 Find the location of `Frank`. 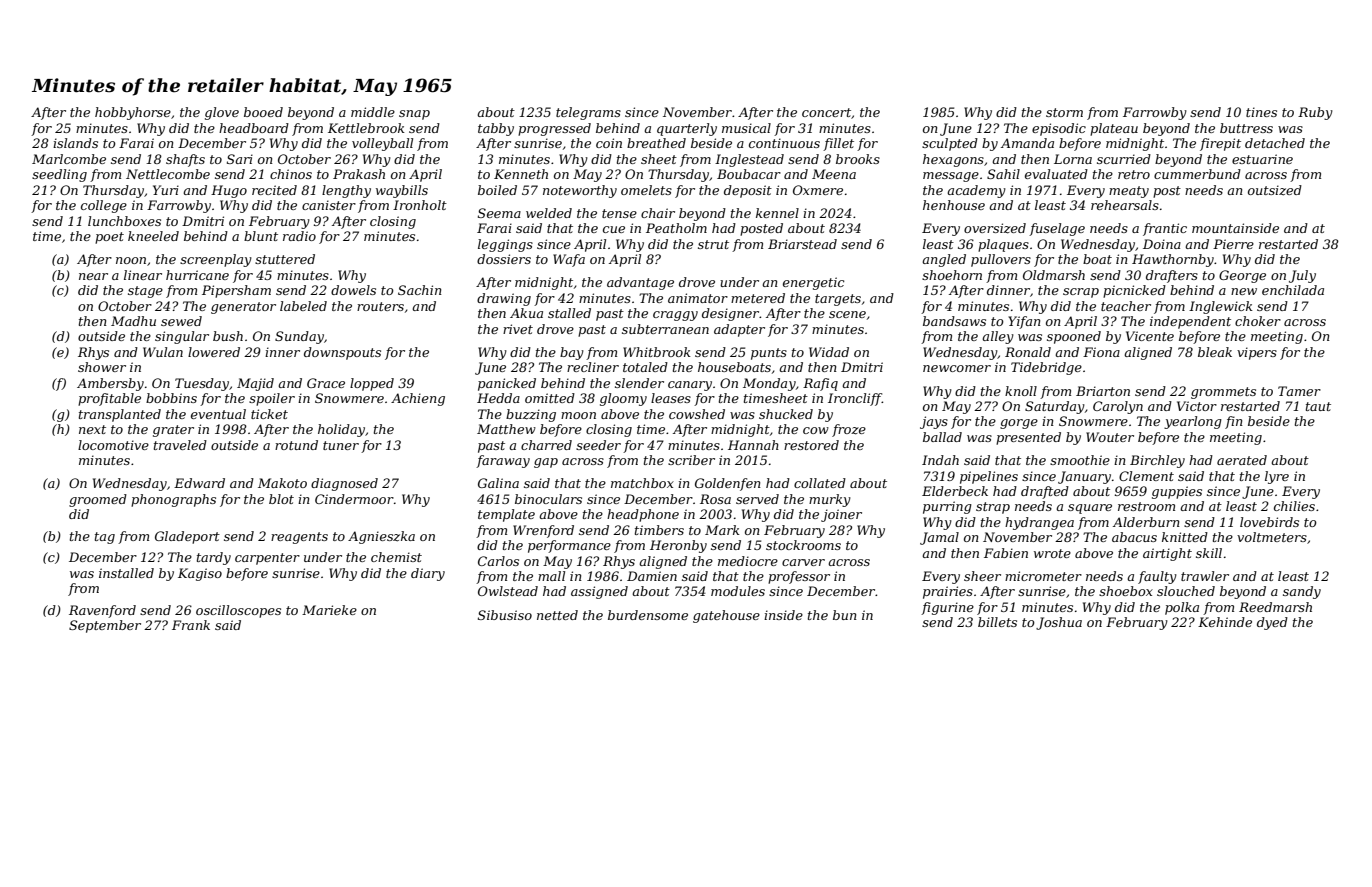

Frank is located at coordinates (191, 625).
